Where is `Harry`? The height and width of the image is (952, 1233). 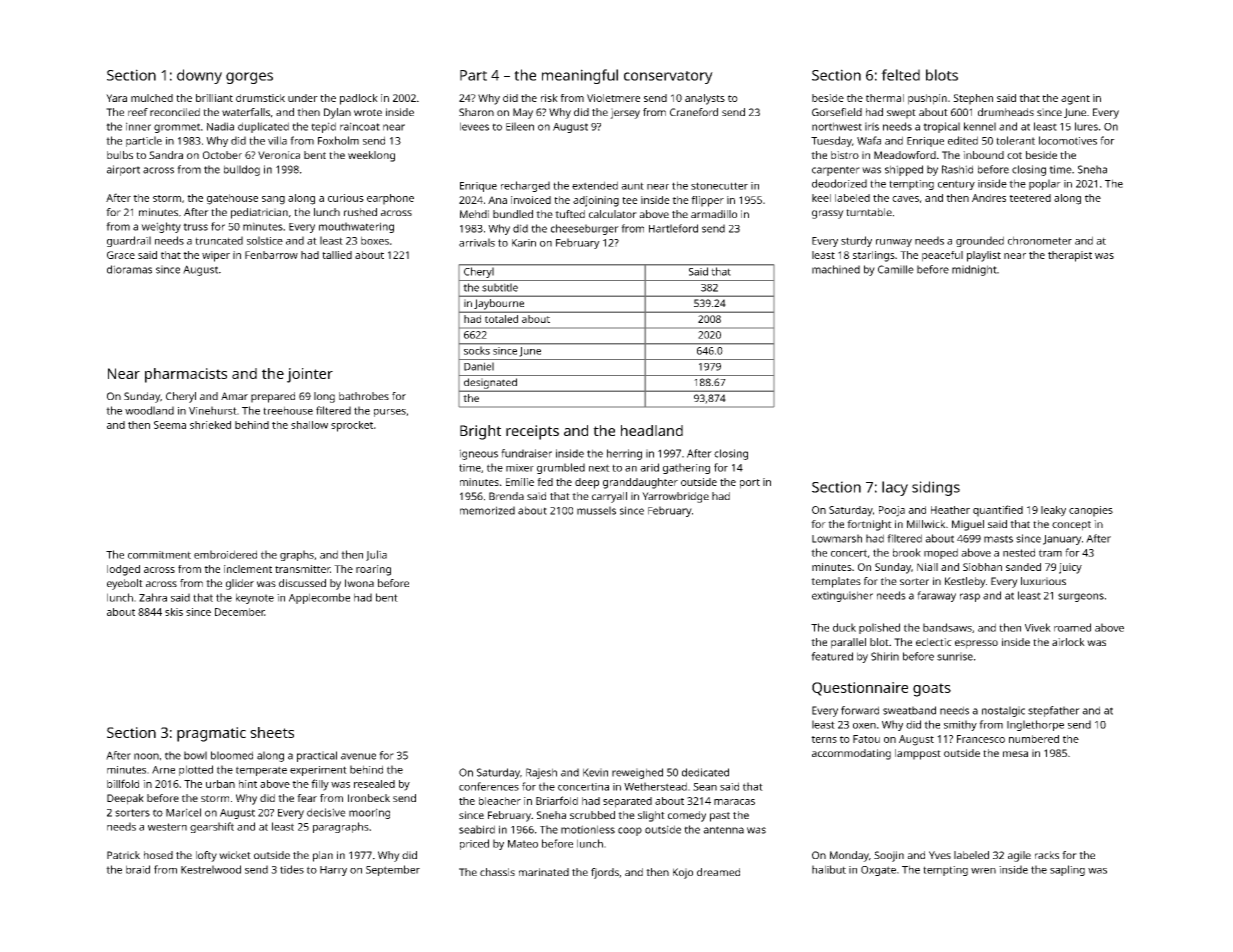 Harry is located at coordinates (333, 871).
